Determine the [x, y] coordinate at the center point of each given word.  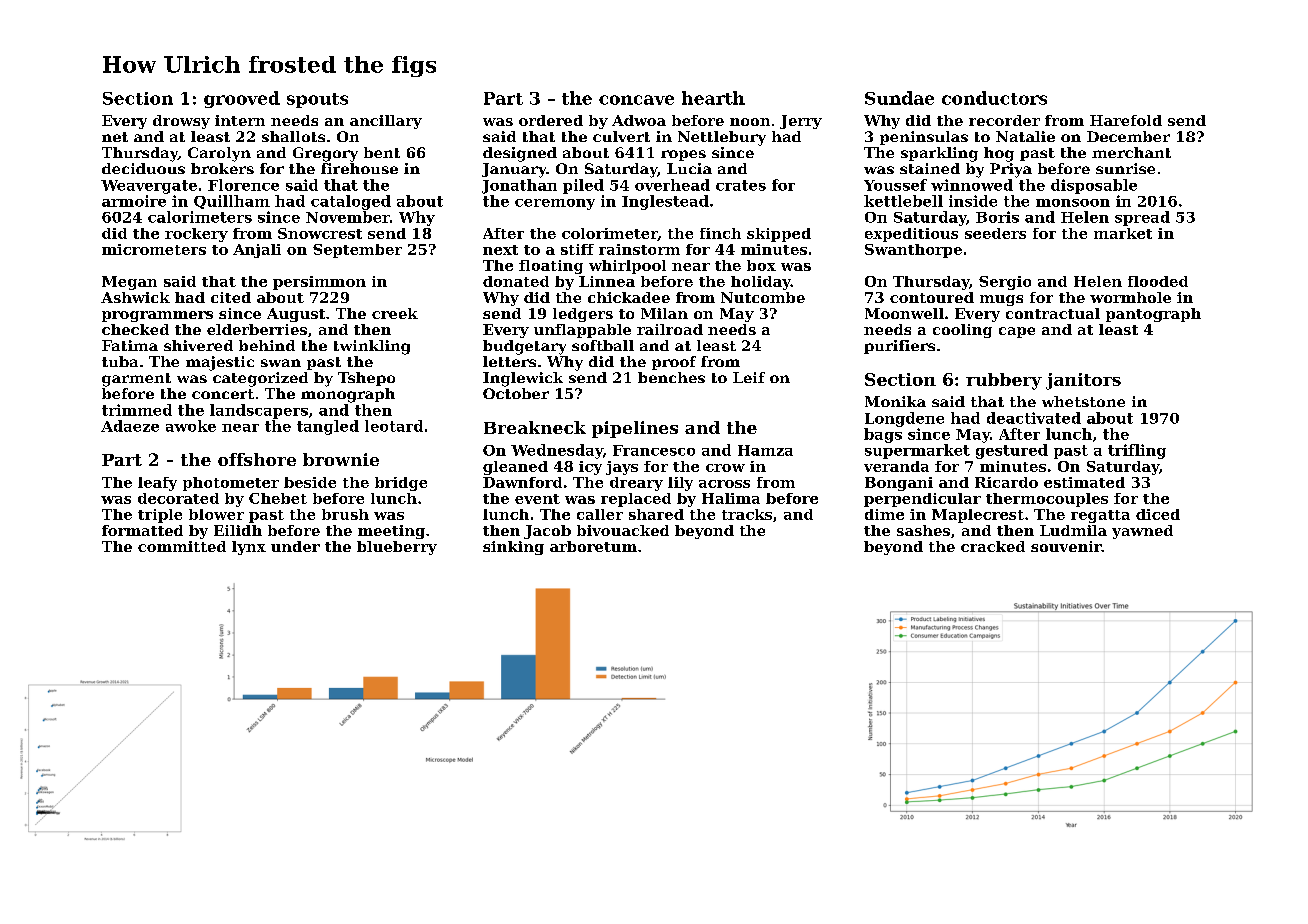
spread [1142, 218]
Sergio [1005, 283]
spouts [317, 100]
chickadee [629, 297]
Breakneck [535, 427]
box [761, 265]
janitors [1083, 381]
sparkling [939, 154]
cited [231, 297]
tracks [747, 514]
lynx [249, 548]
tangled [328, 427]
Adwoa [639, 120]
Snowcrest [320, 233]
